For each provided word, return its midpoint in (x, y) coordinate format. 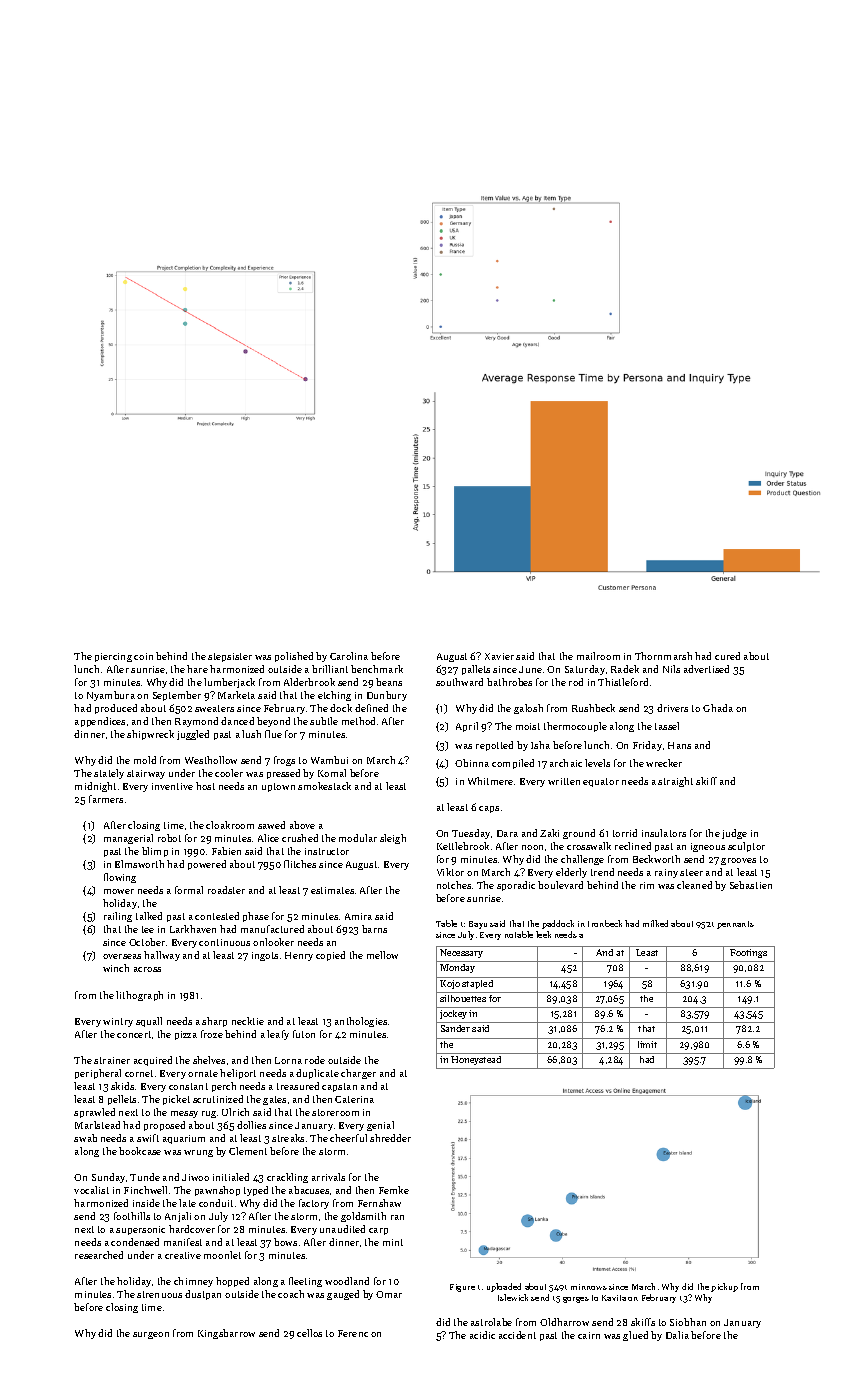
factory (314, 1204)
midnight (95, 787)
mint (393, 1242)
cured (727, 656)
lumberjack (229, 683)
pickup (724, 1287)
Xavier (499, 656)
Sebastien (751, 885)
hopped (232, 1282)
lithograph (139, 996)
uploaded (504, 1287)
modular (358, 838)
